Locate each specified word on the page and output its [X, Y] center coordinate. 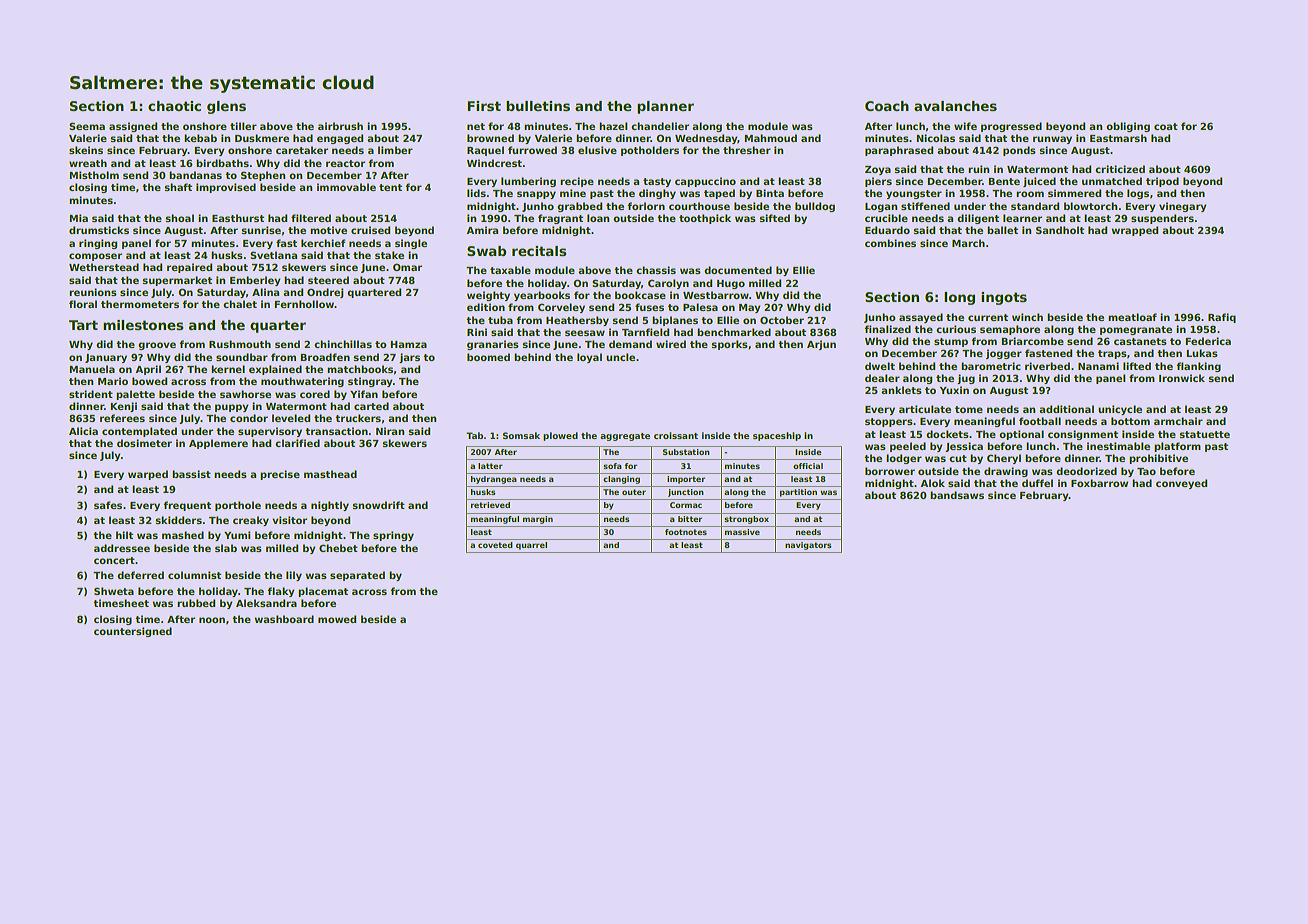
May [749, 308]
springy [393, 536]
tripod [1162, 182]
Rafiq [1222, 318]
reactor [345, 163]
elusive [597, 150]
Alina [265, 292]
